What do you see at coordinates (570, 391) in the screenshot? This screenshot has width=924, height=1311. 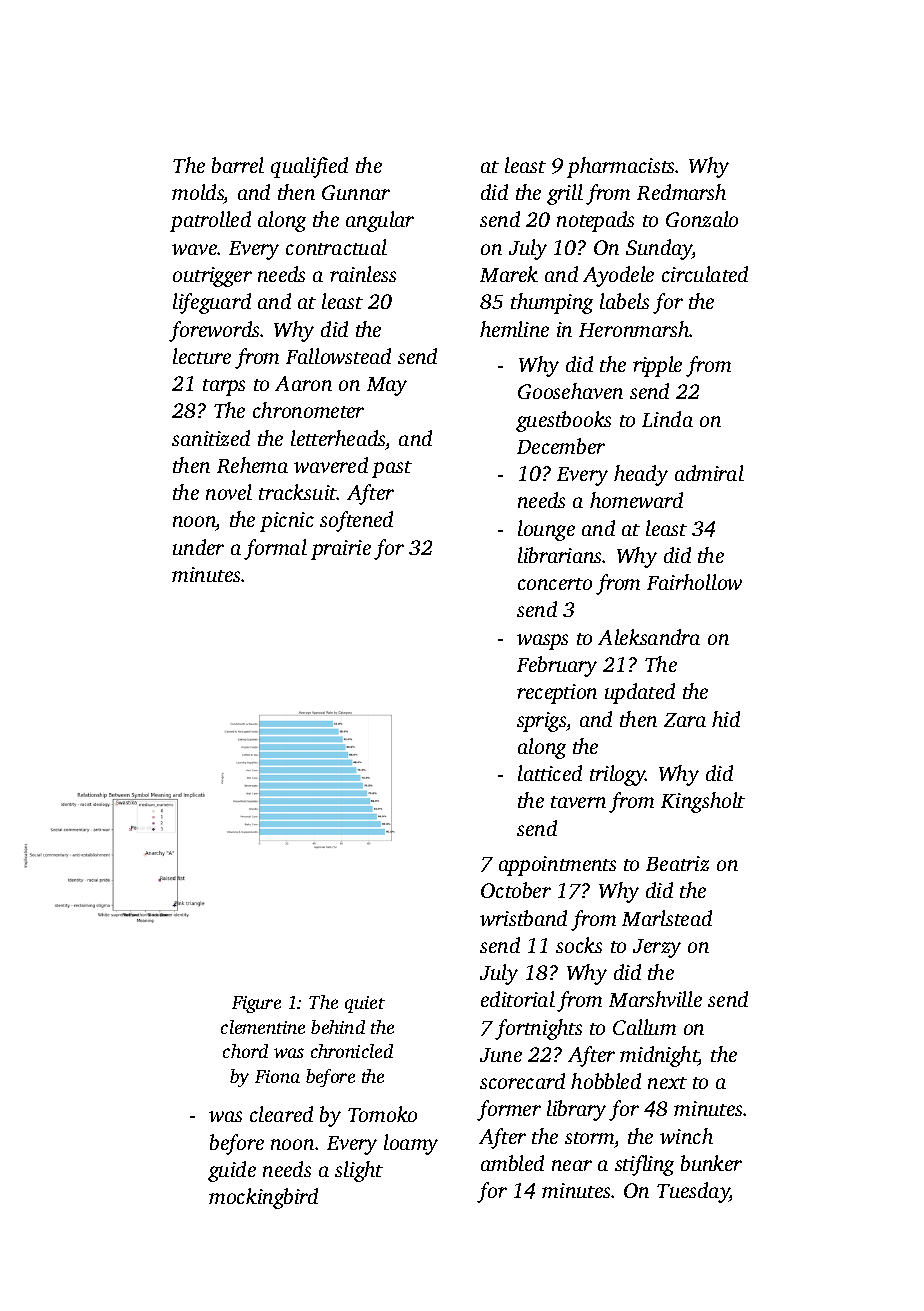 I see `Goosehaven` at bounding box center [570, 391].
